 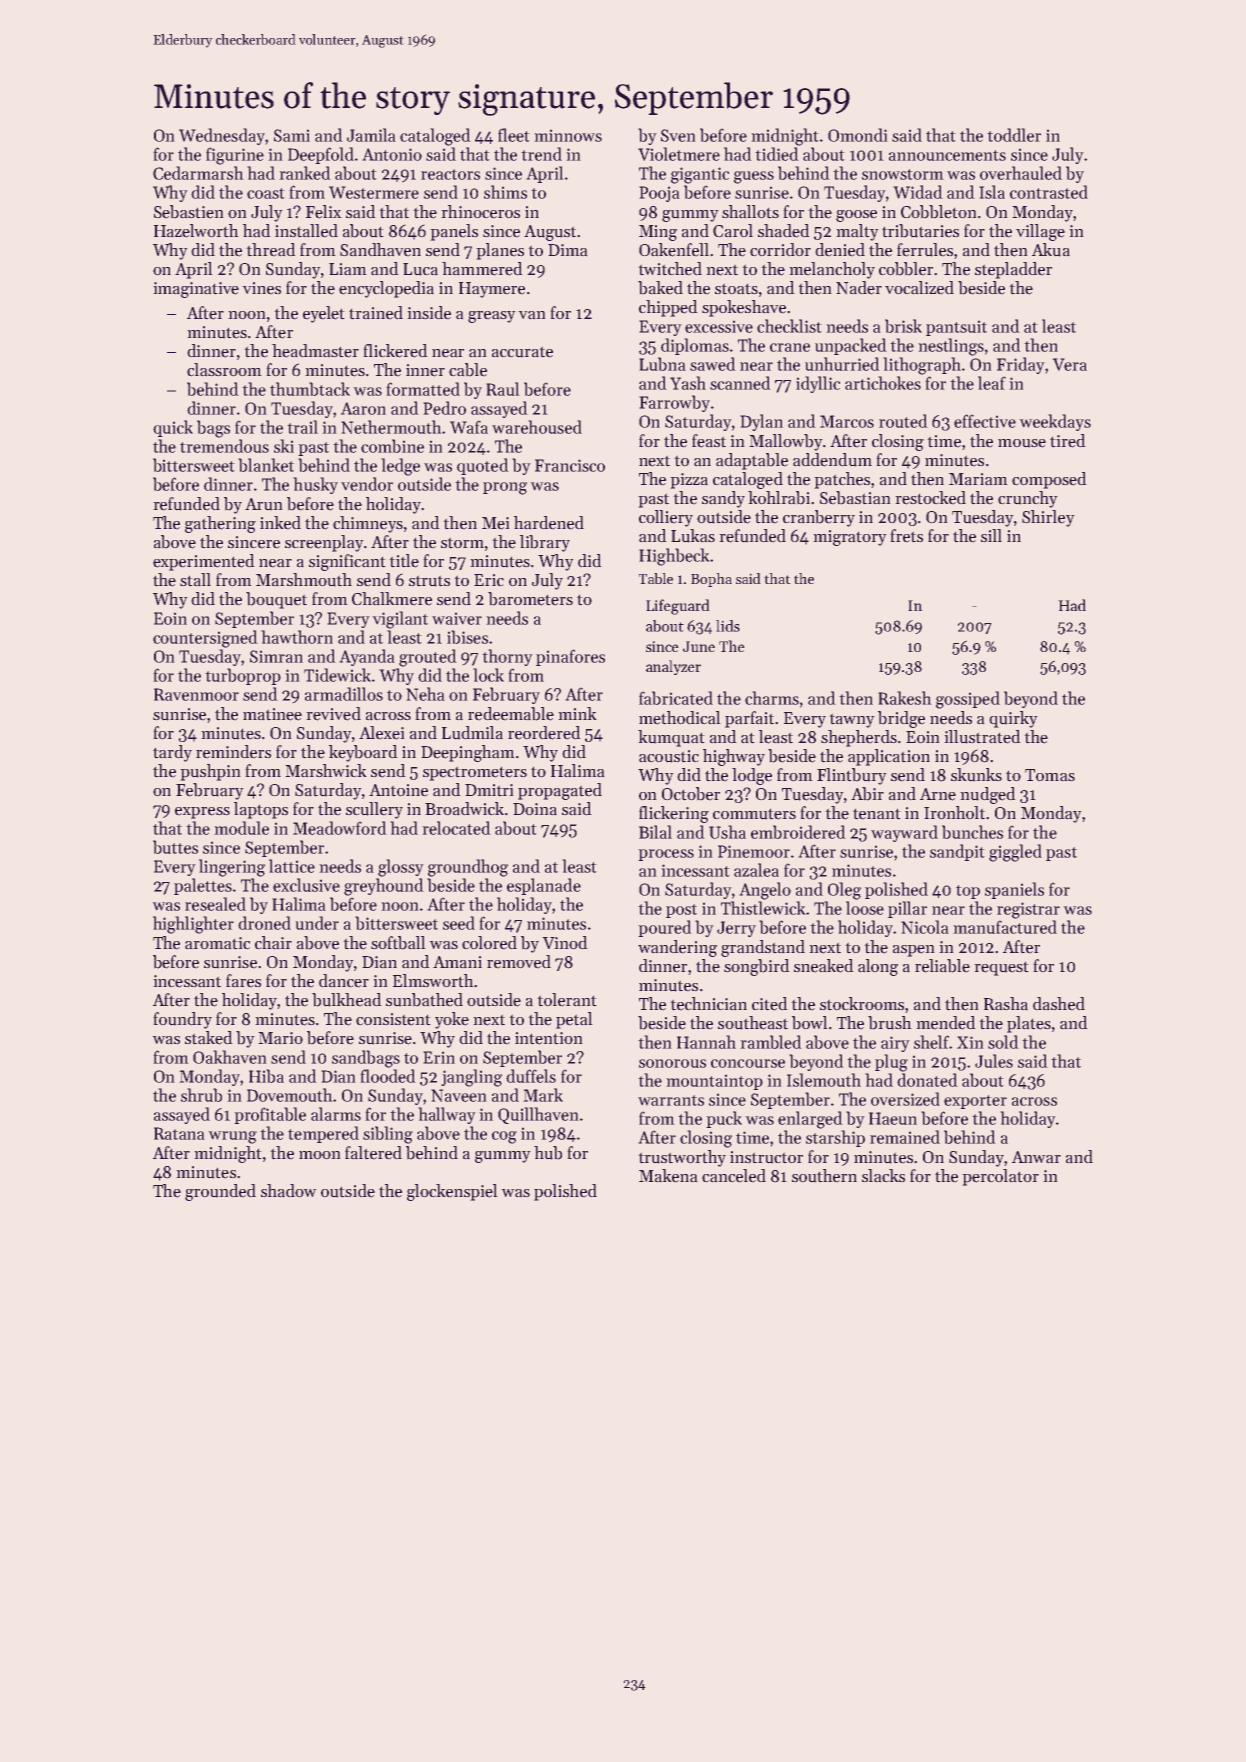 I want to click on unpacked, so click(x=851, y=346).
